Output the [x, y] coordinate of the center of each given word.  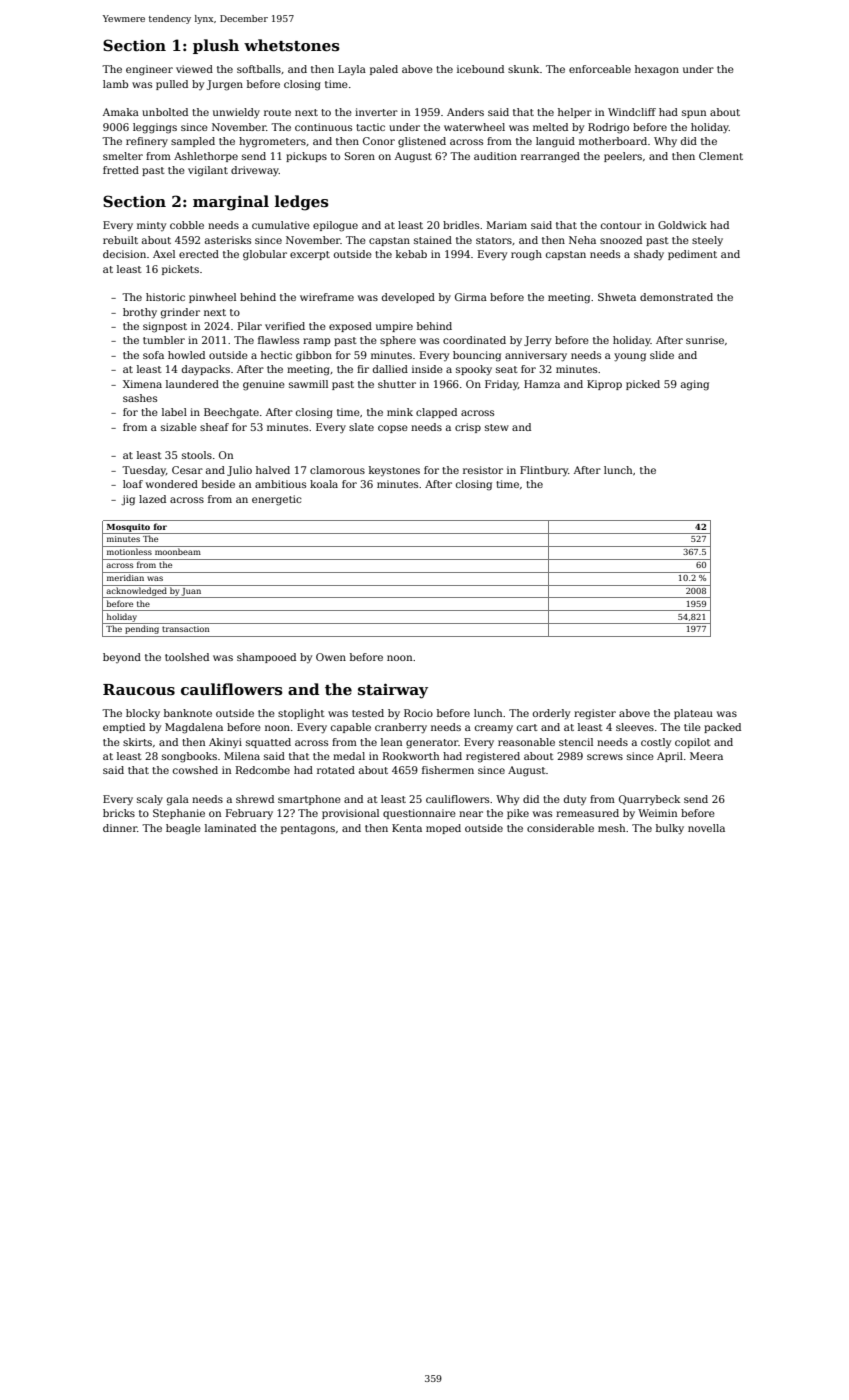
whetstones [292, 45]
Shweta [617, 297]
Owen [331, 657]
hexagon [657, 70]
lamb [115, 84]
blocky [143, 714]
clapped [436, 413]
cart [527, 727]
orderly [551, 714]
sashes [140, 398]
